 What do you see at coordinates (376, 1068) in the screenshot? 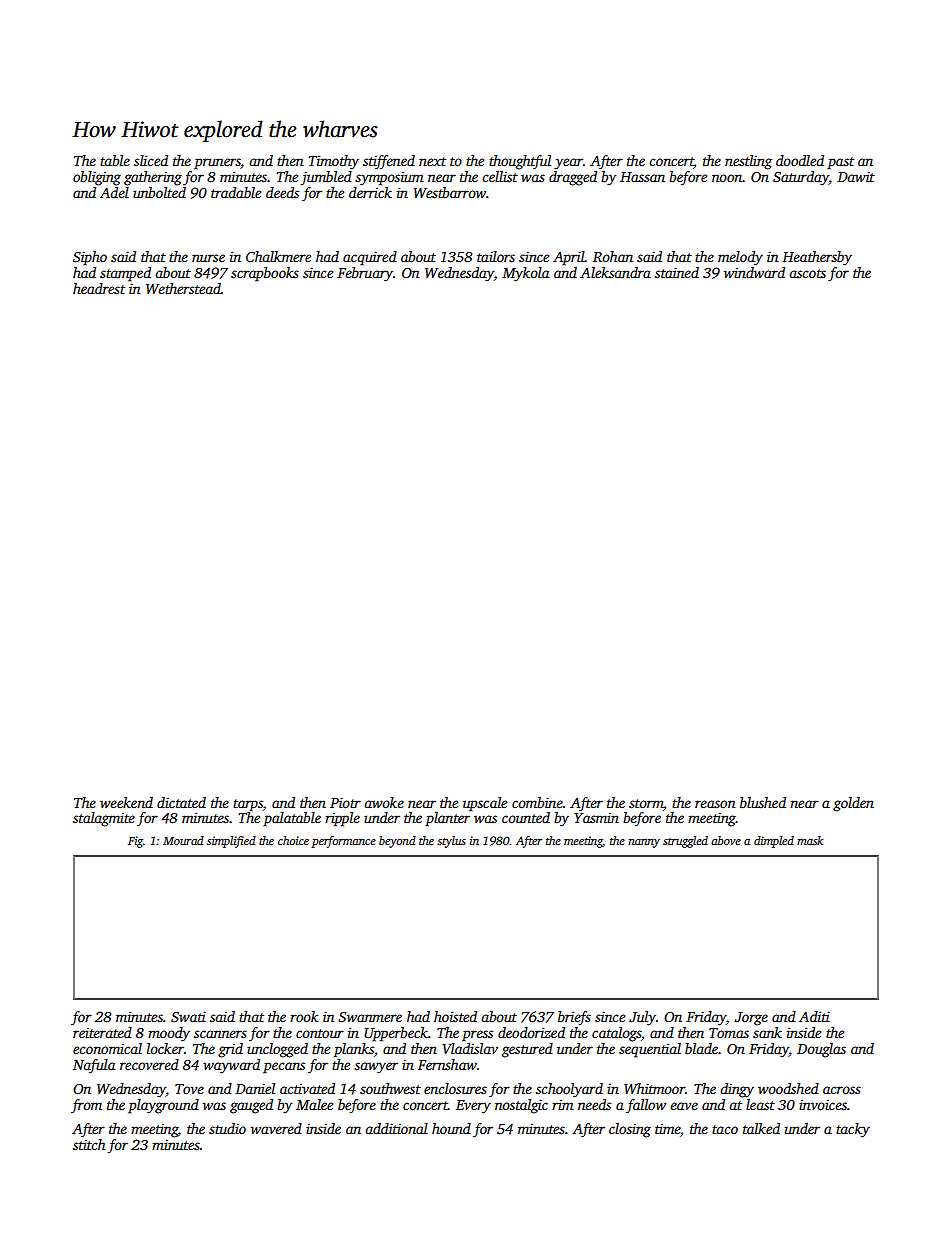
I see `sawyer` at bounding box center [376, 1068].
